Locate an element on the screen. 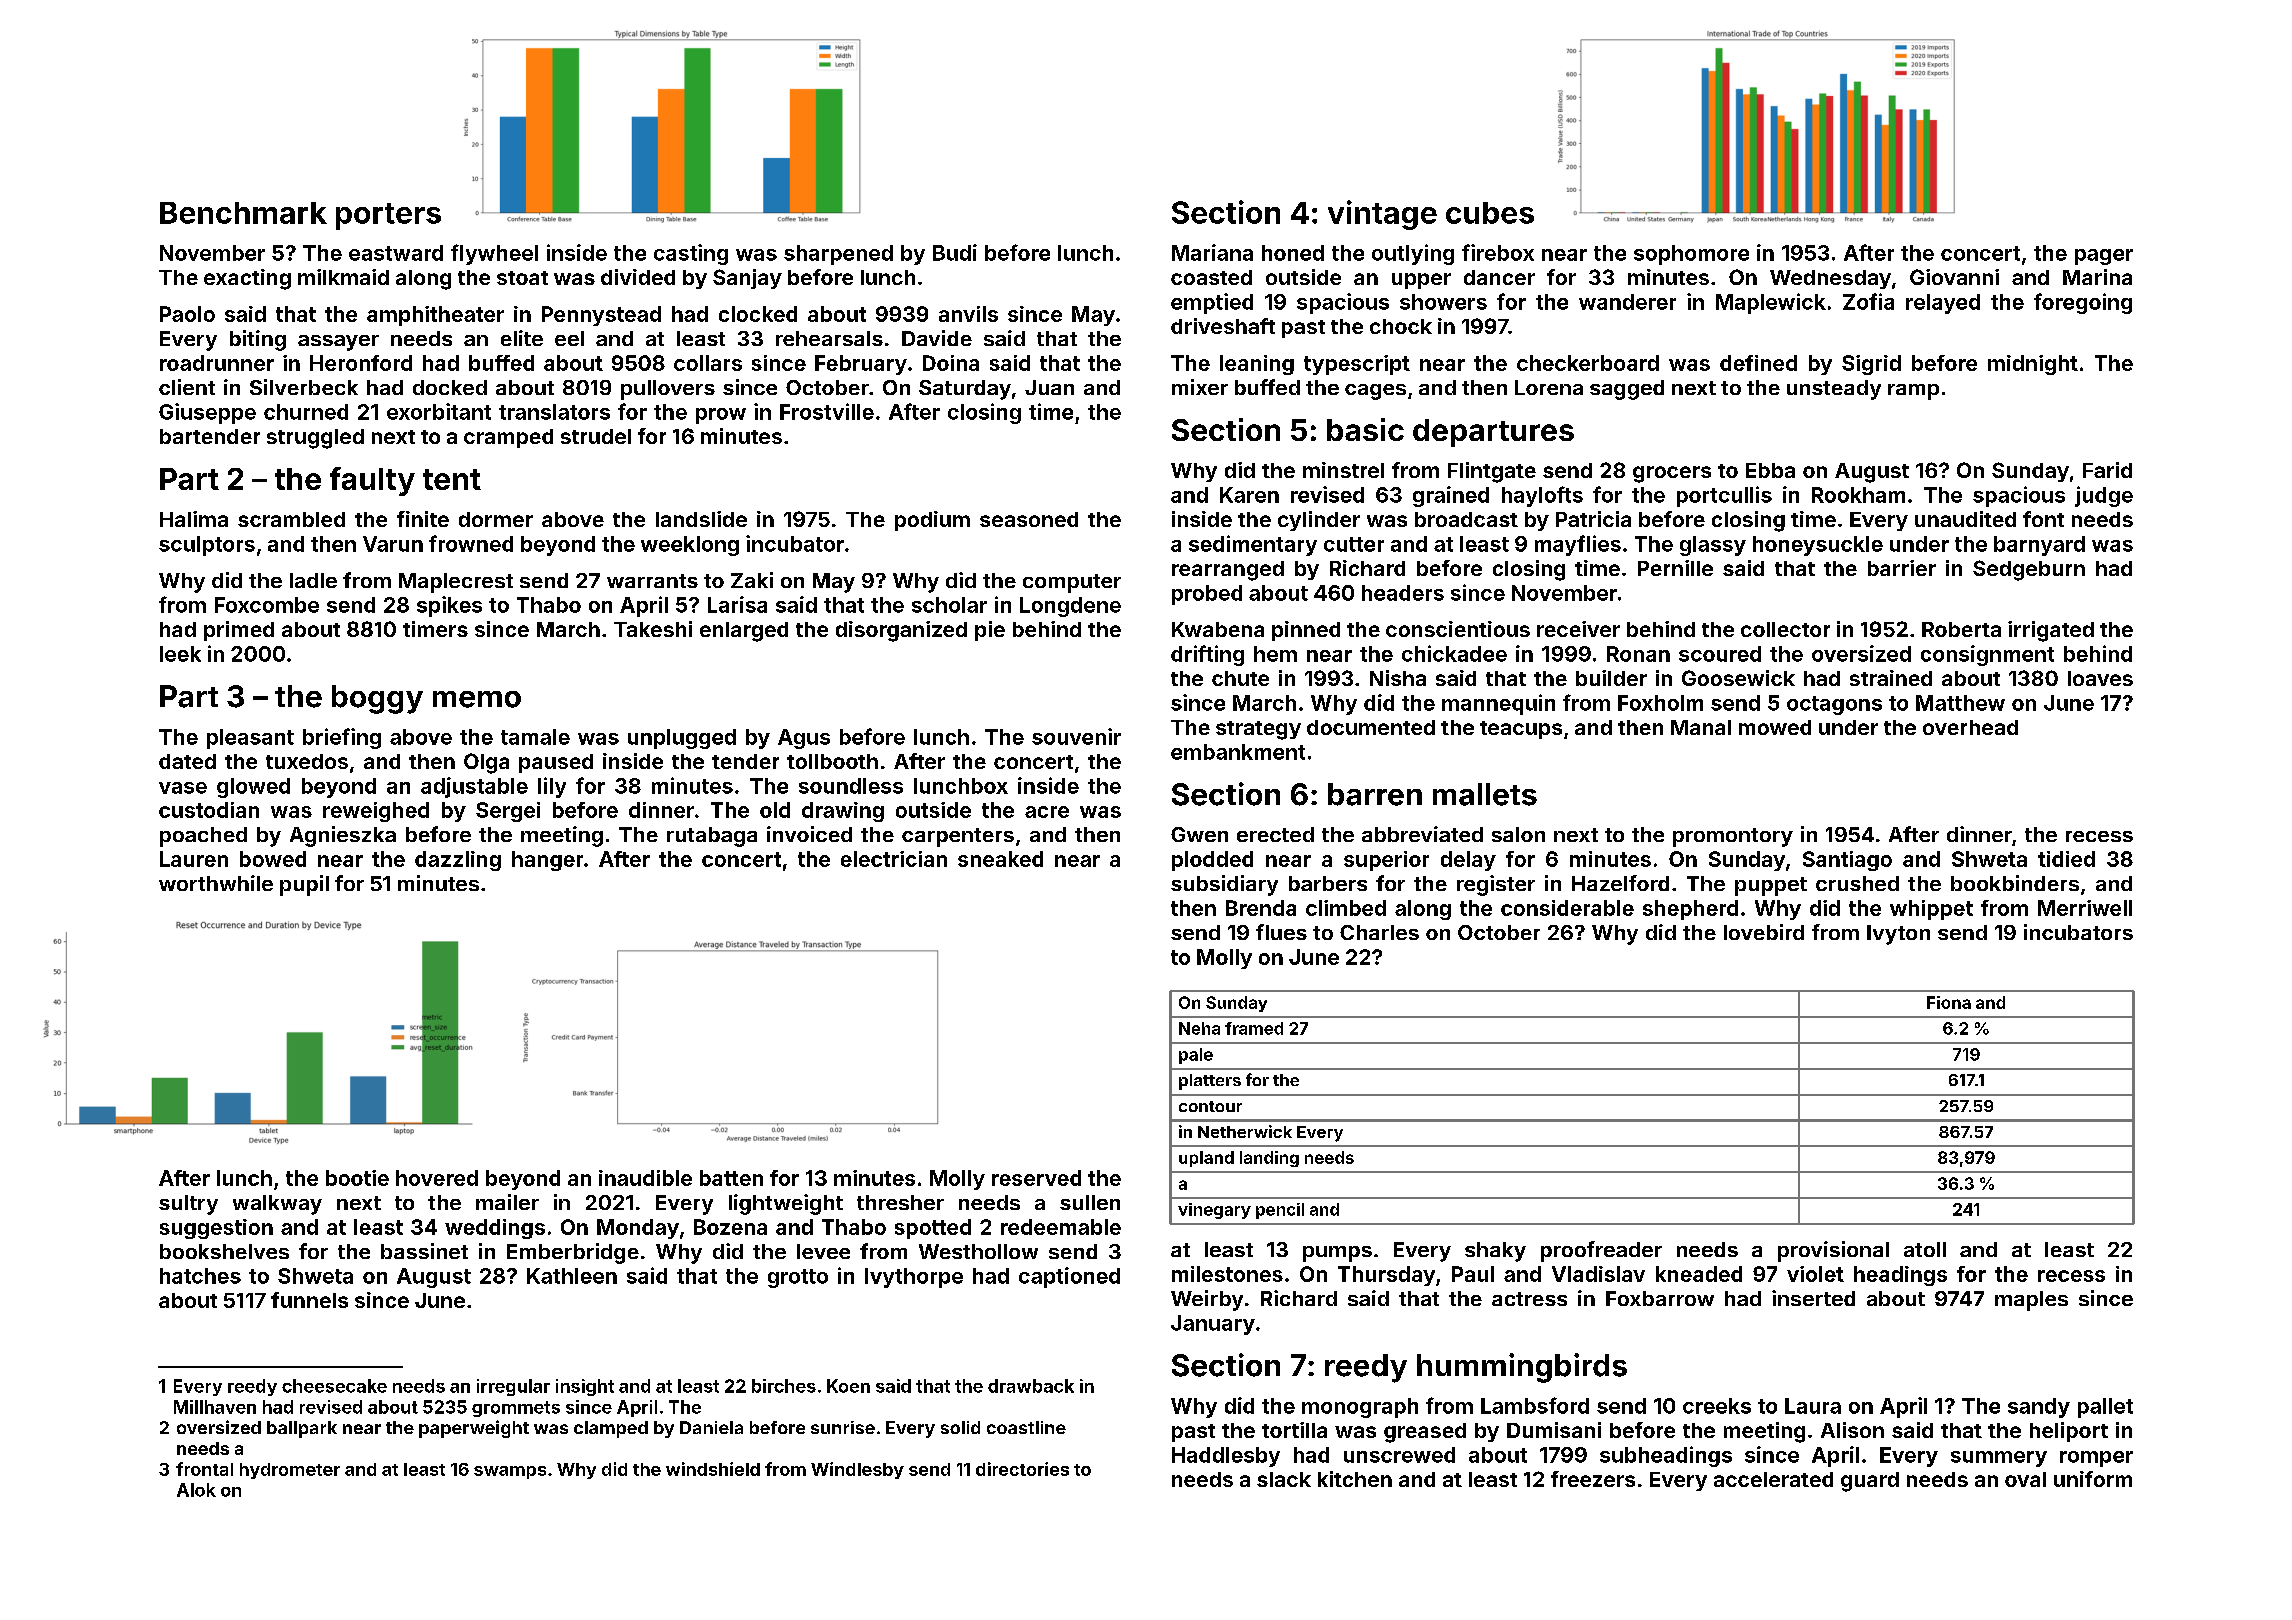 Image resolution: width=2292 pixels, height=1620 pixels. anvils is located at coordinates (968, 314).
